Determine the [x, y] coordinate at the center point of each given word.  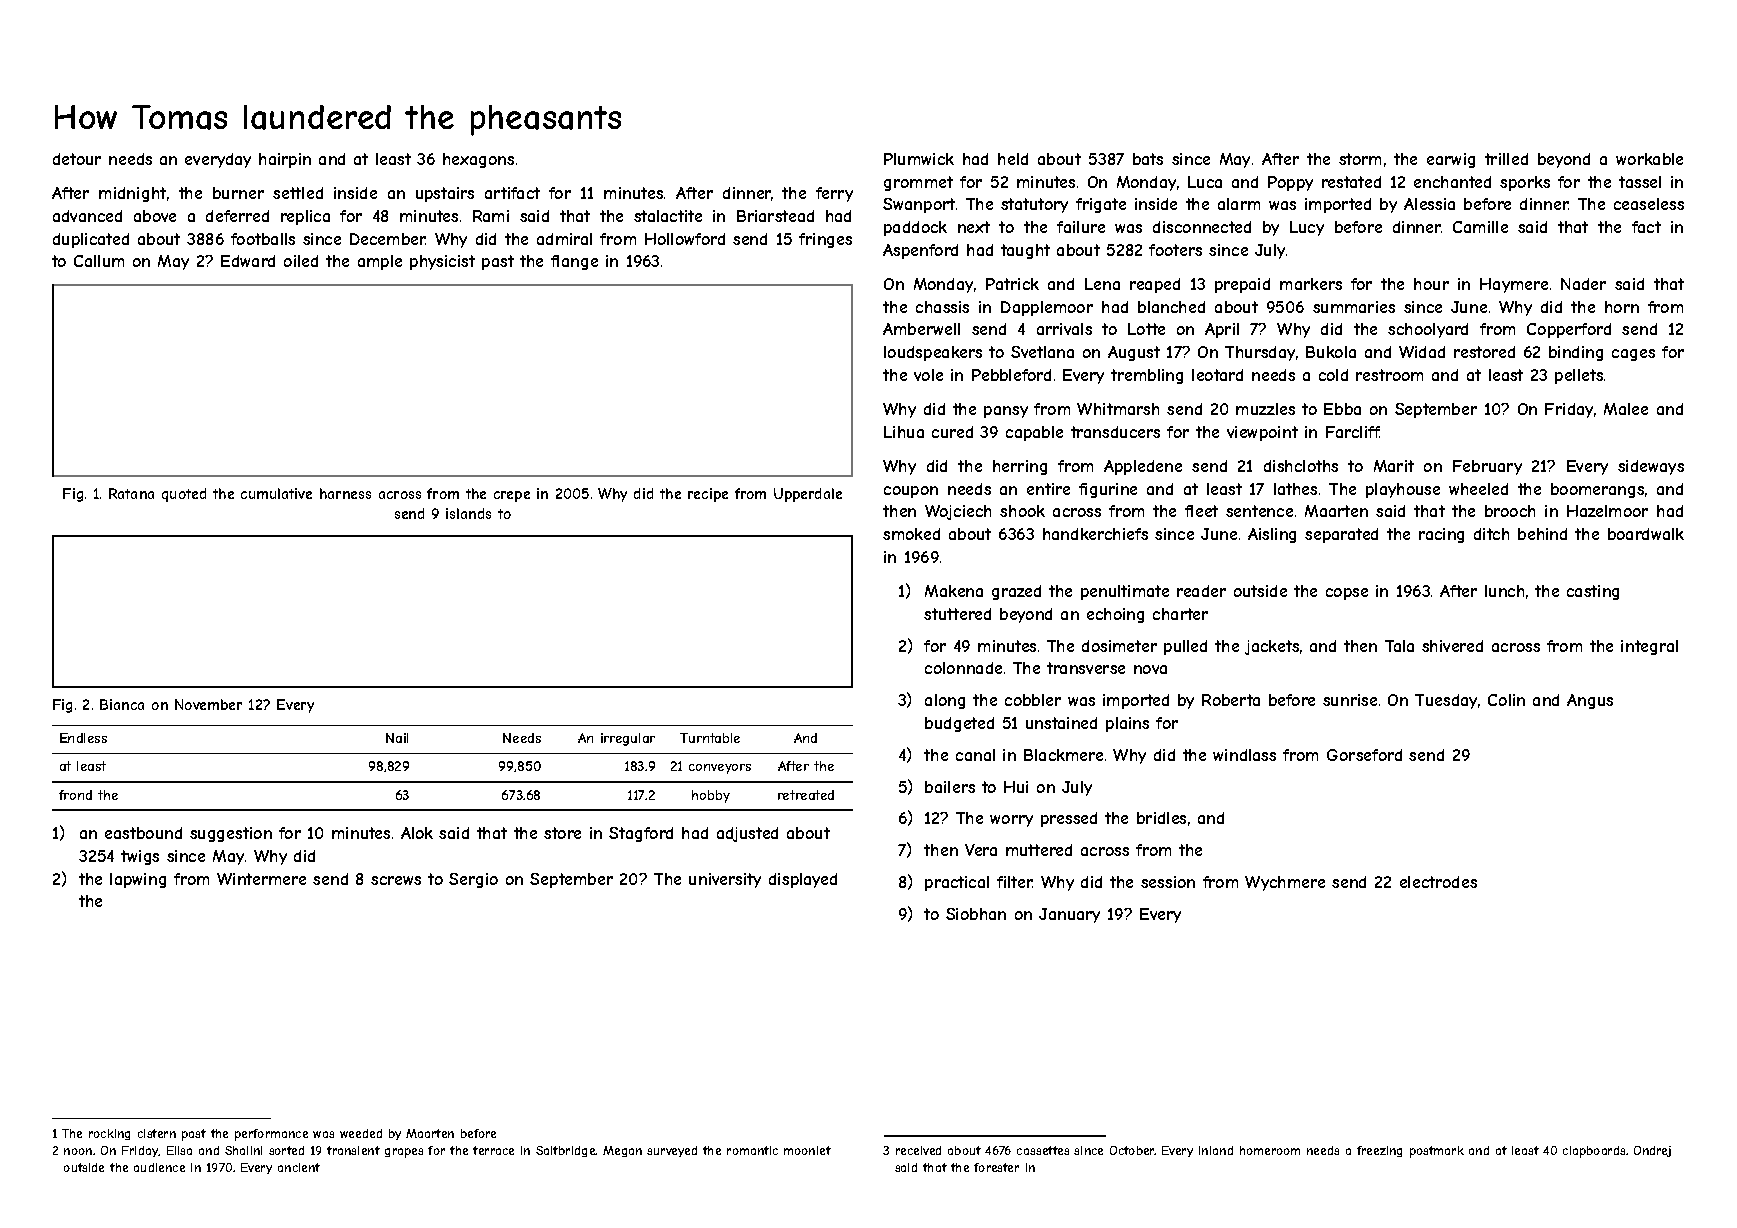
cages [1633, 355]
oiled [301, 261]
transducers [1115, 432]
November [208, 704]
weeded [361, 1133]
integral [1649, 647]
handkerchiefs [1095, 534]
